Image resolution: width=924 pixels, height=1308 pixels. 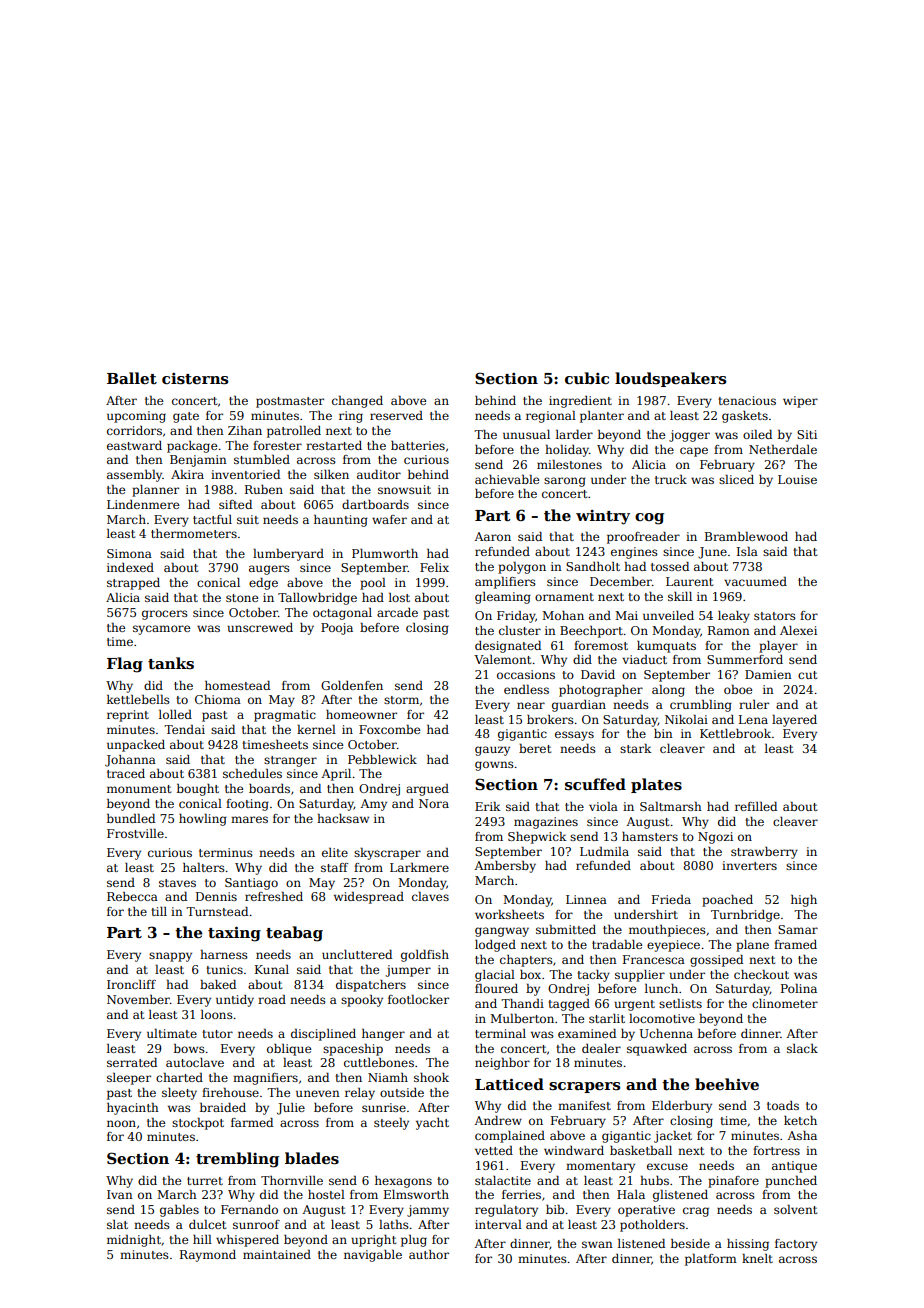 I want to click on stark, so click(x=635, y=748).
